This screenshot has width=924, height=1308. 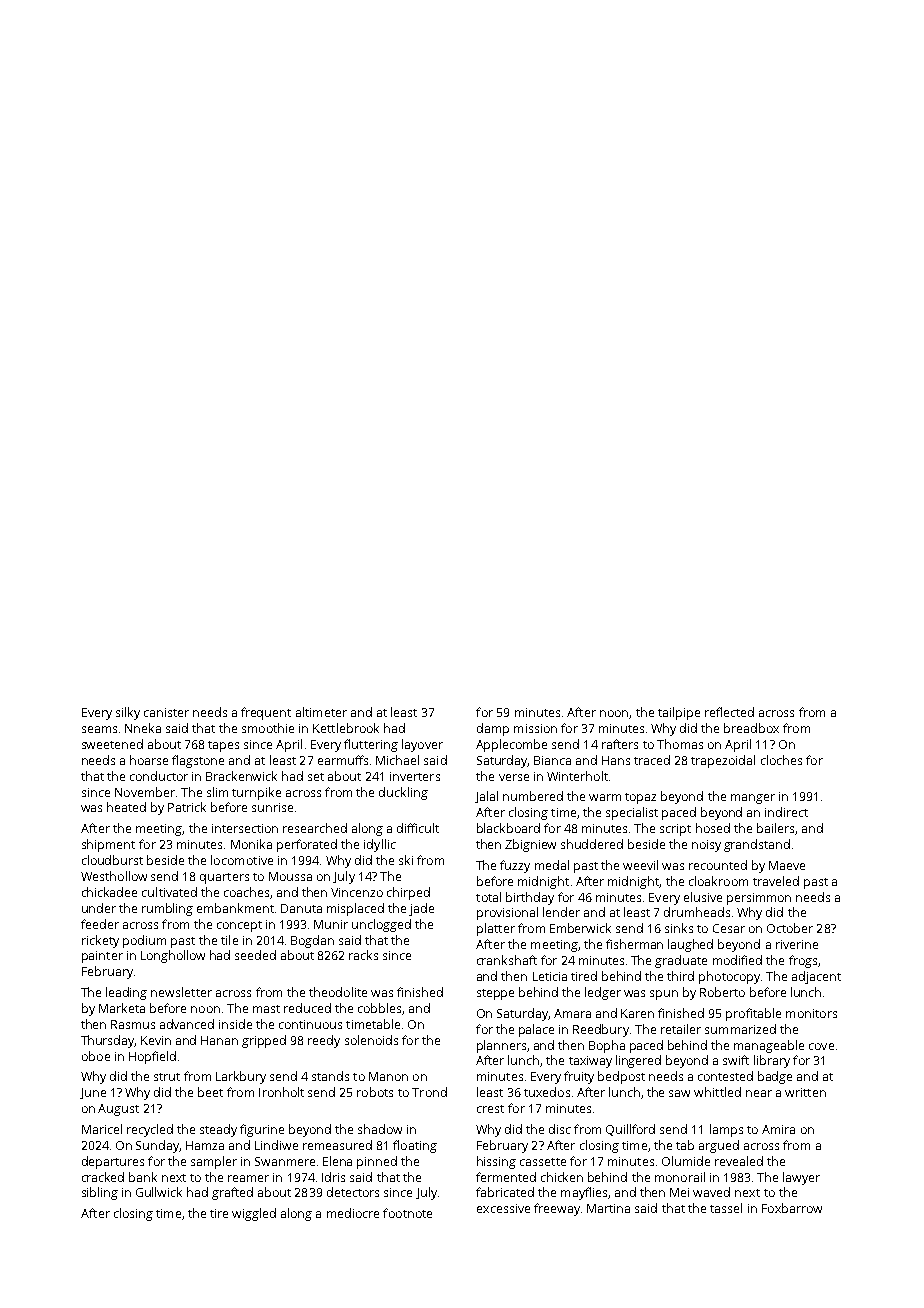 I want to click on cloches, so click(x=781, y=760).
